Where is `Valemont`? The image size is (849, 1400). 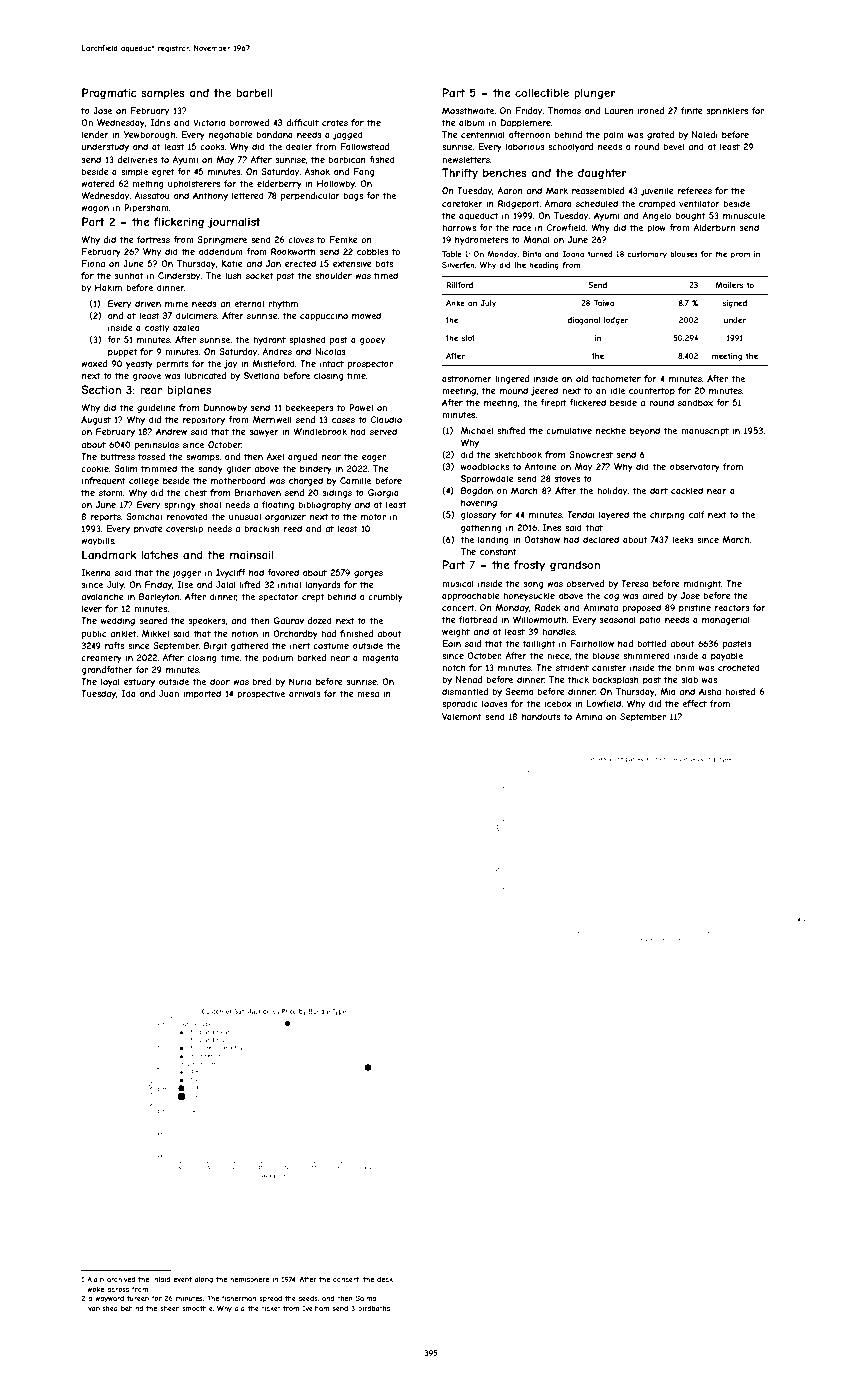 Valemont is located at coordinates (462, 716).
